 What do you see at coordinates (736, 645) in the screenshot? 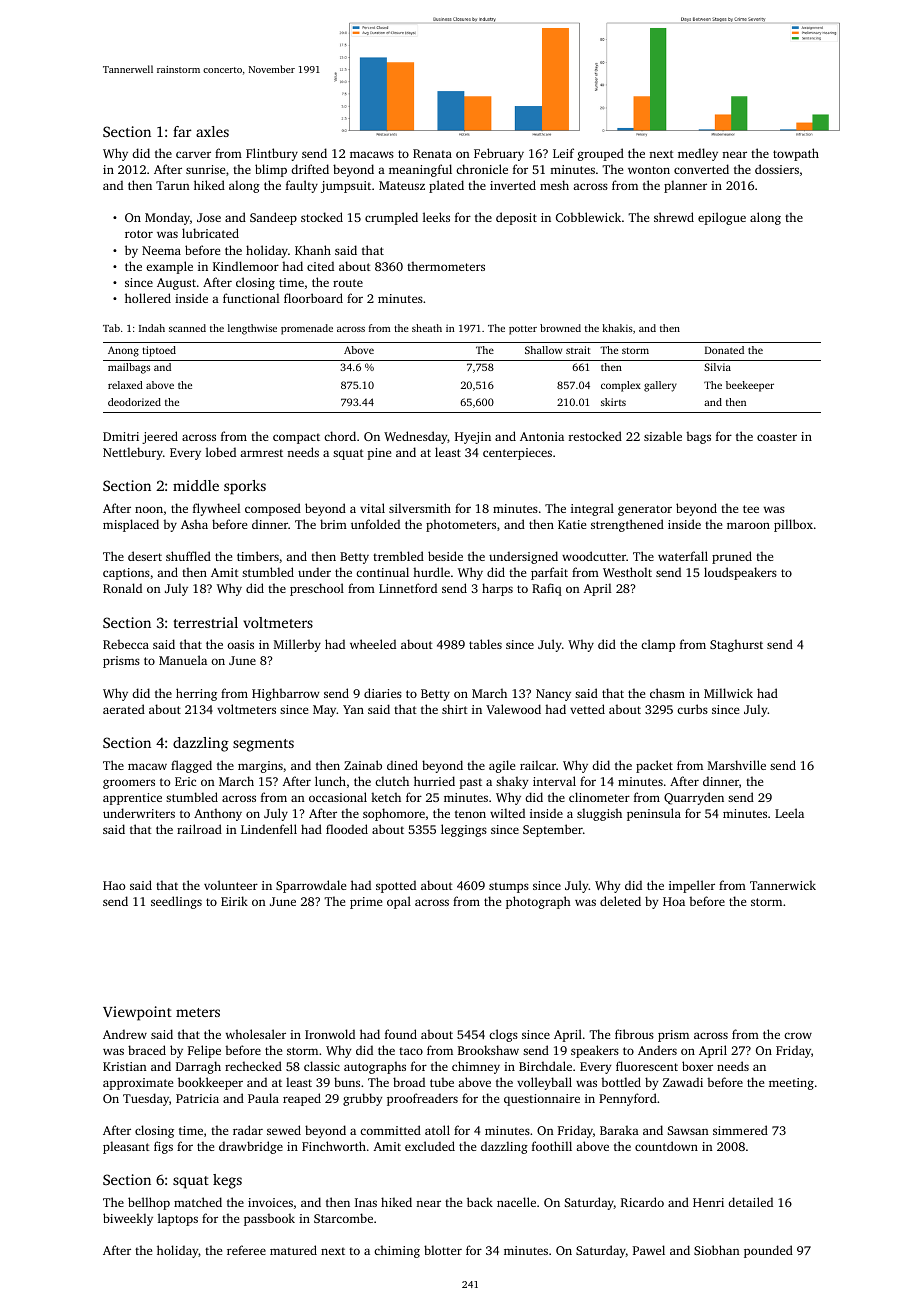
I see `Staghurst` at bounding box center [736, 645].
